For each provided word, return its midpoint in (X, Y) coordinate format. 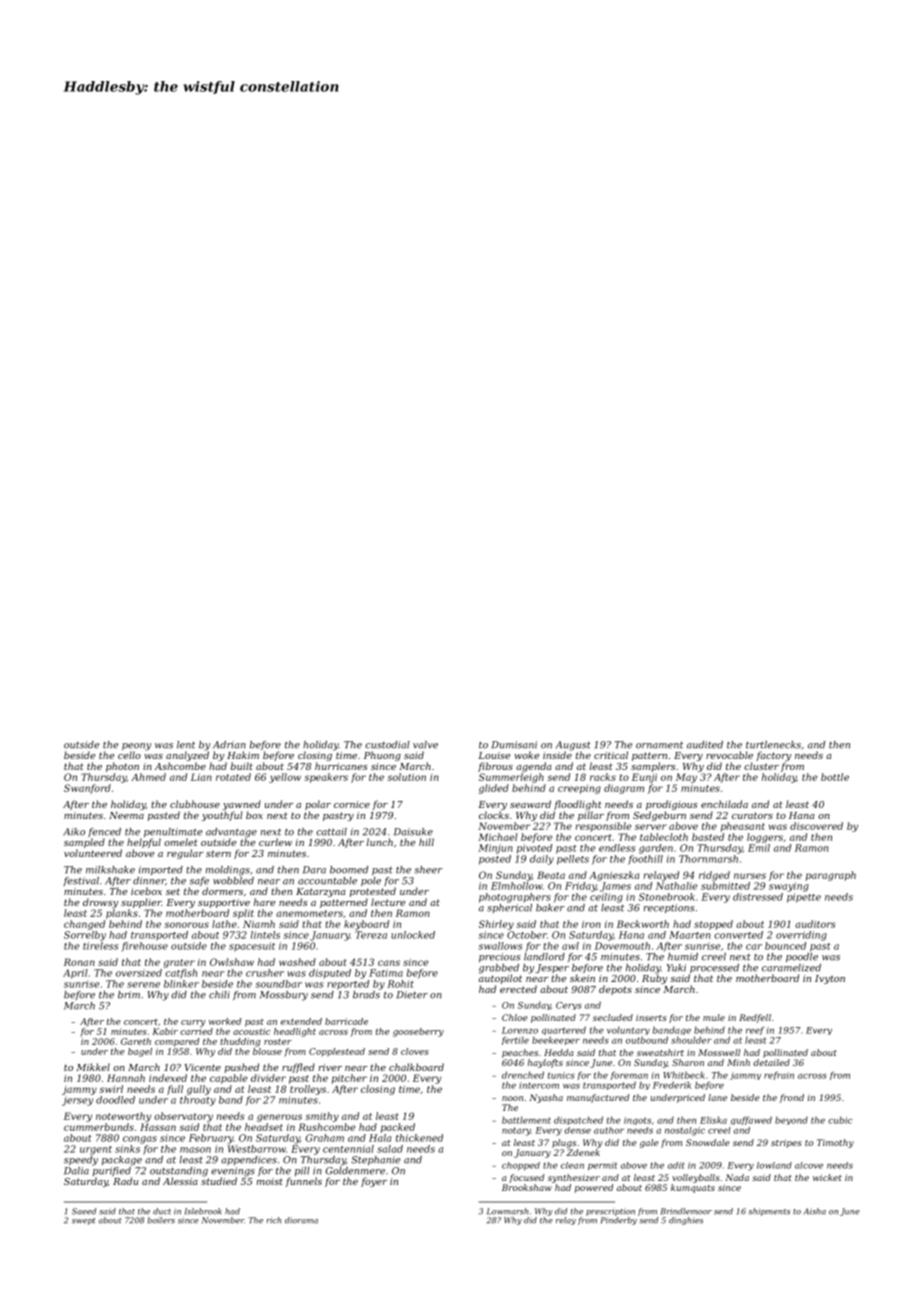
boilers (161, 1220)
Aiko (74, 832)
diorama (301, 1220)
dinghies (686, 1221)
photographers (515, 898)
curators (752, 815)
